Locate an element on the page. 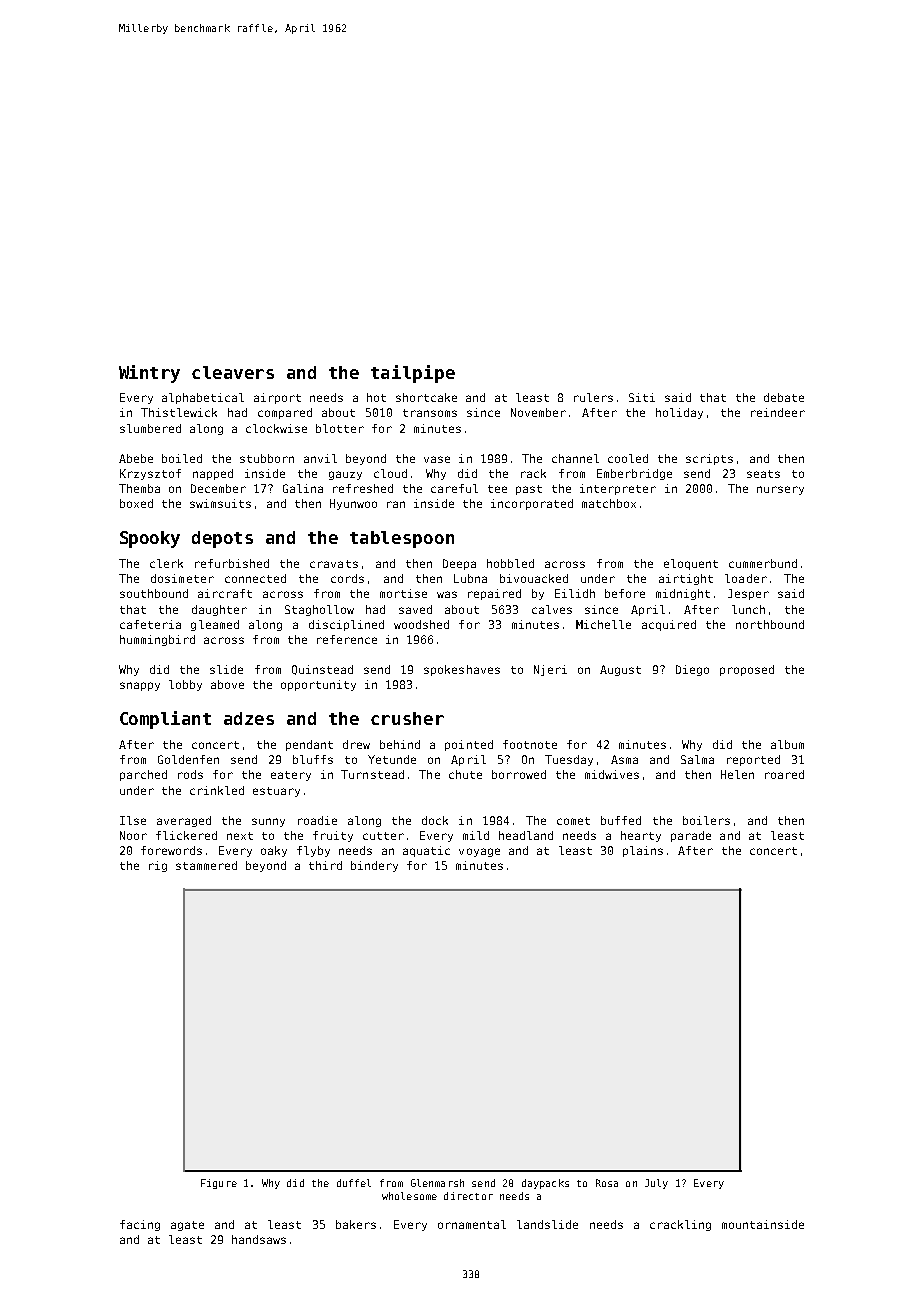 The image size is (924, 1308). footnote is located at coordinates (530, 744).
